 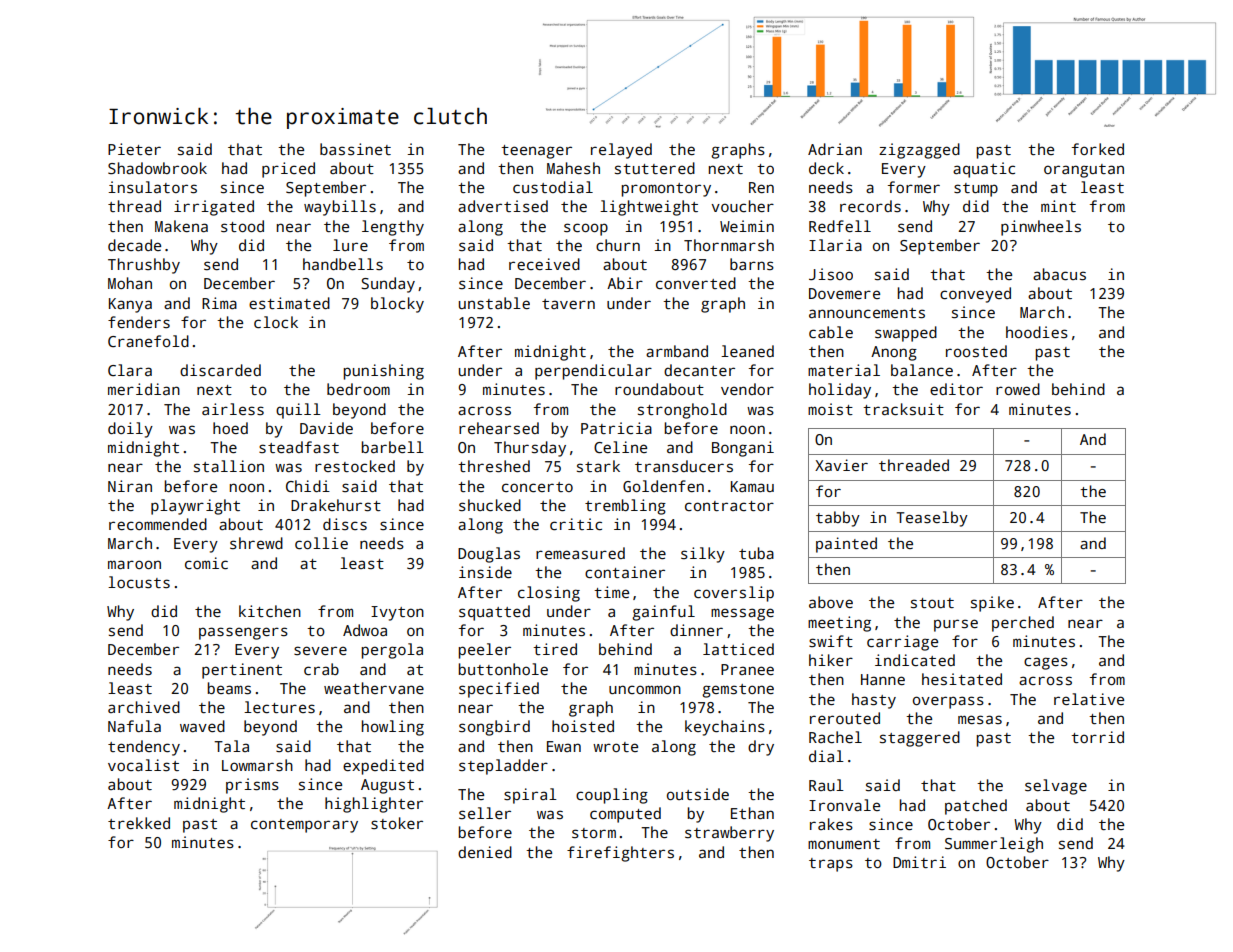 I want to click on abacus, so click(x=1059, y=274).
